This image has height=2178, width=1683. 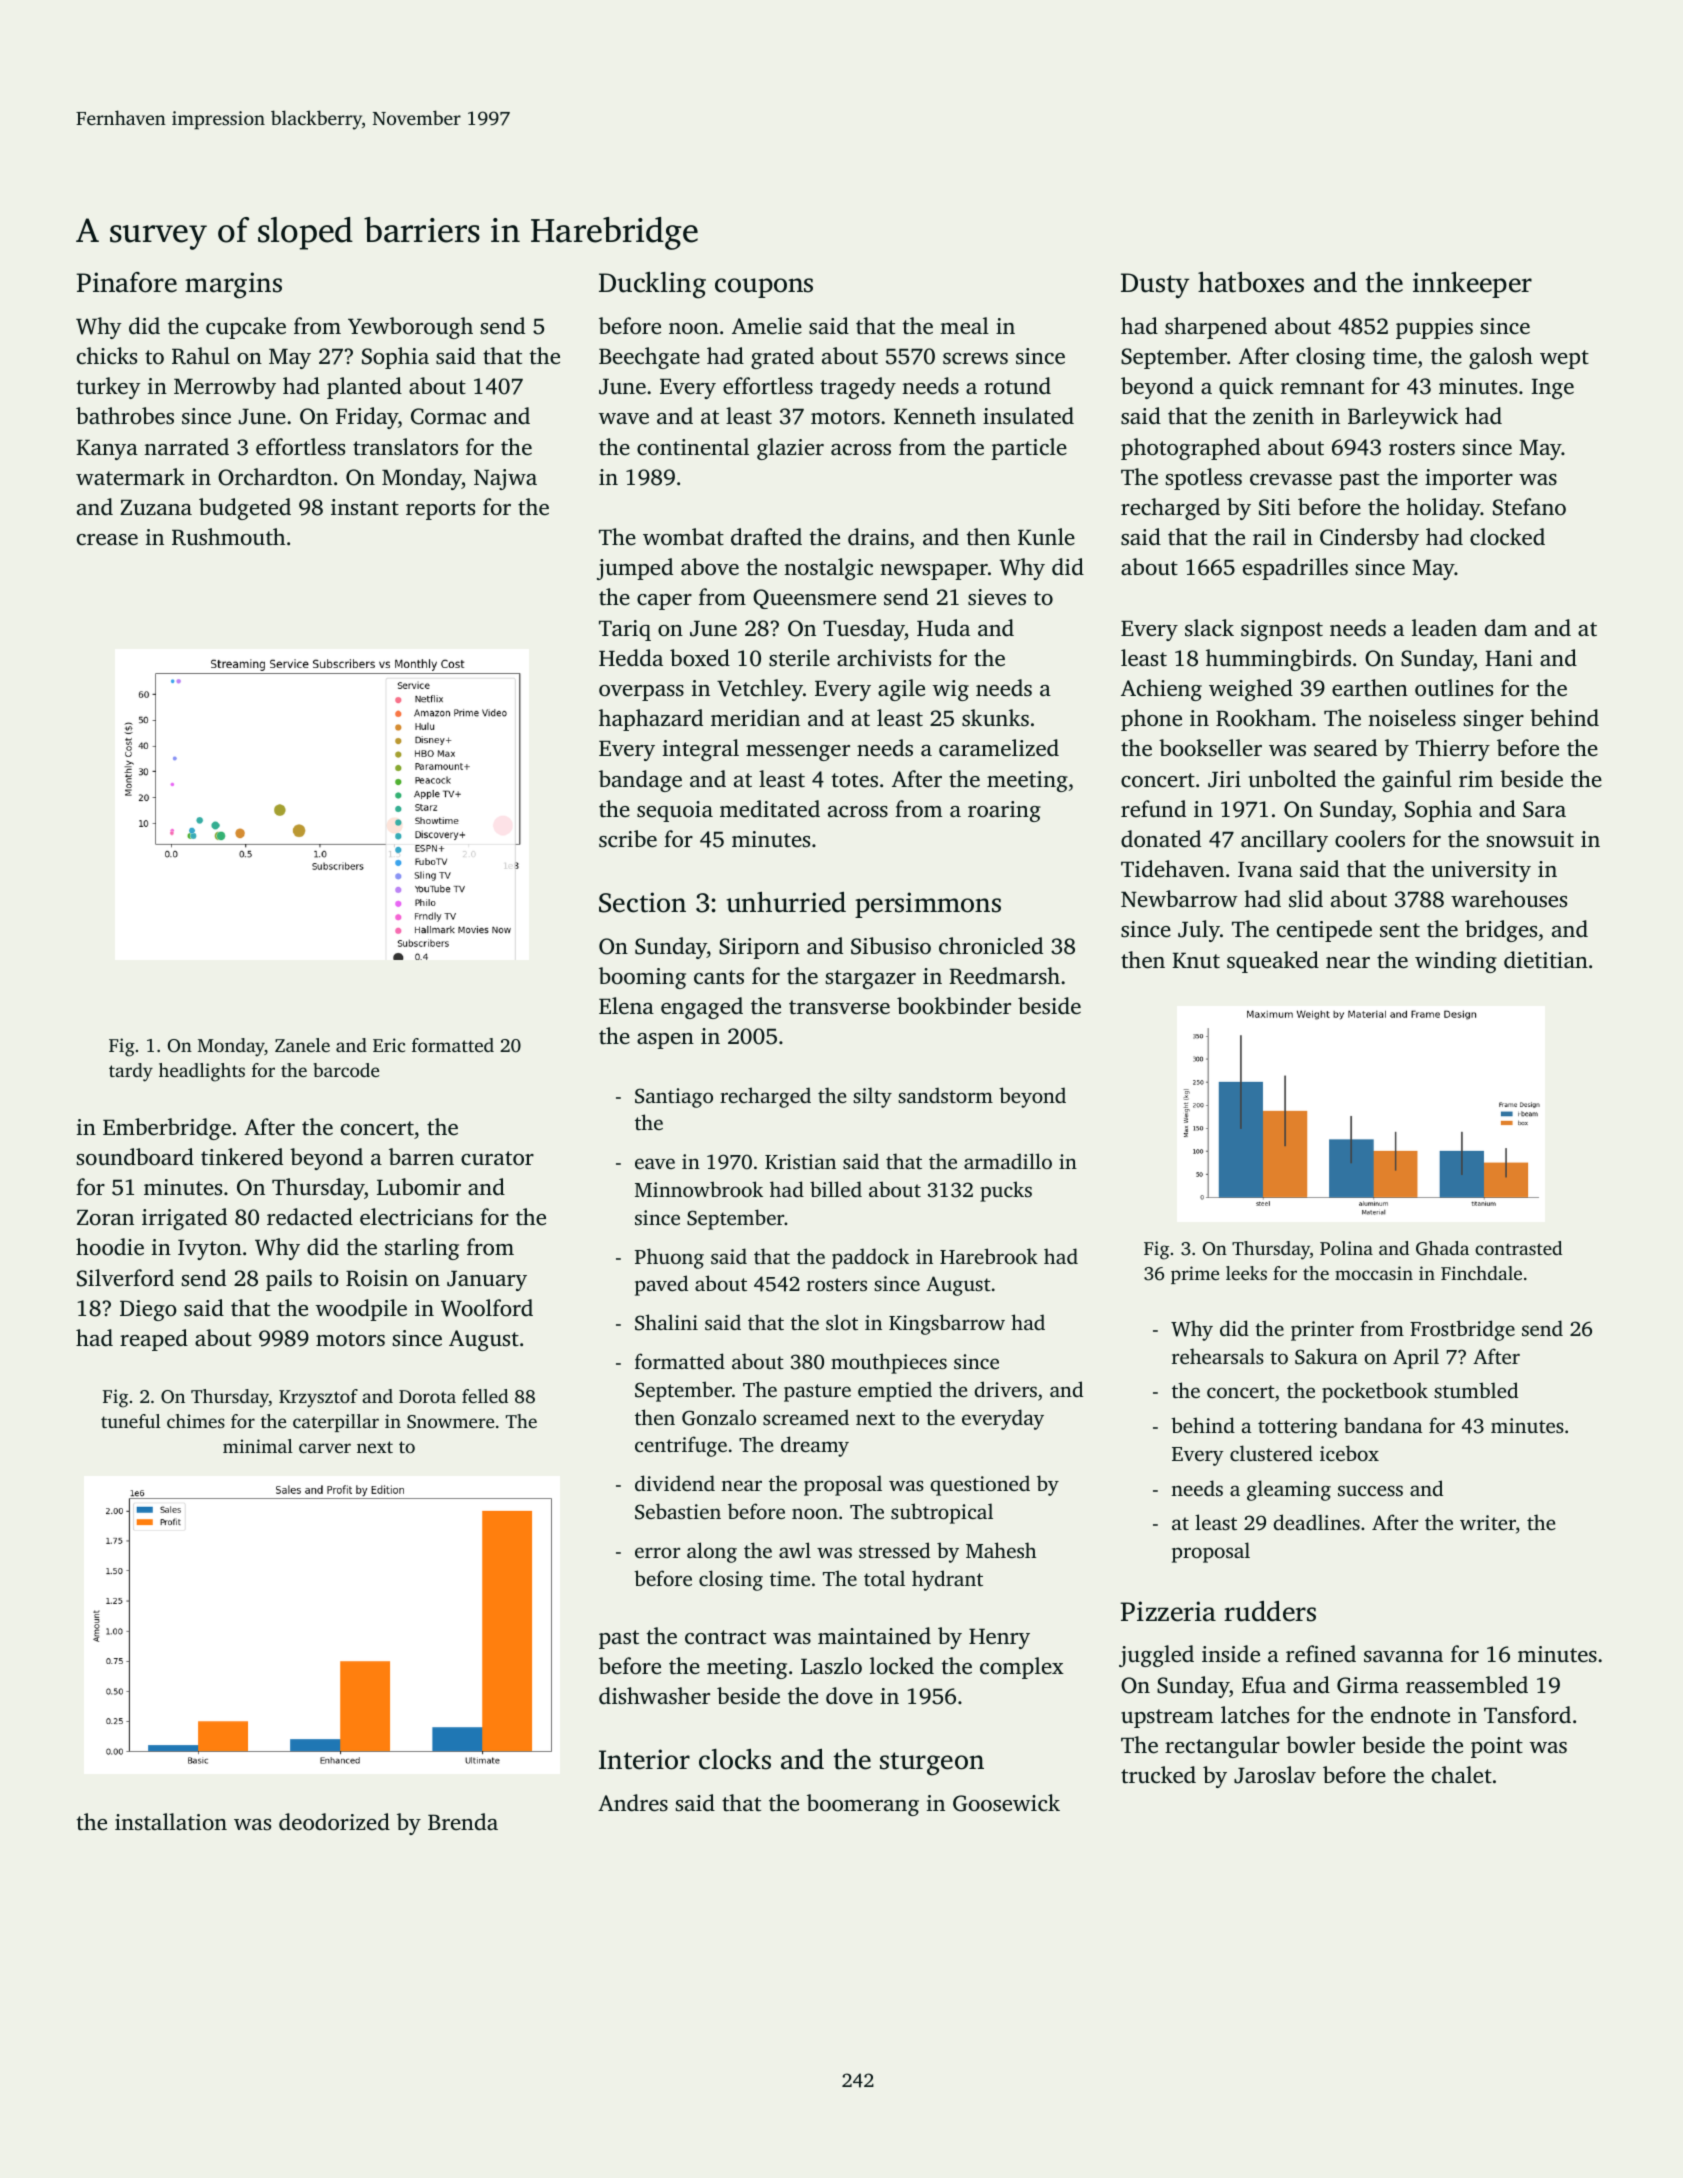 What do you see at coordinates (693, 447) in the image?
I see `continental` at bounding box center [693, 447].
